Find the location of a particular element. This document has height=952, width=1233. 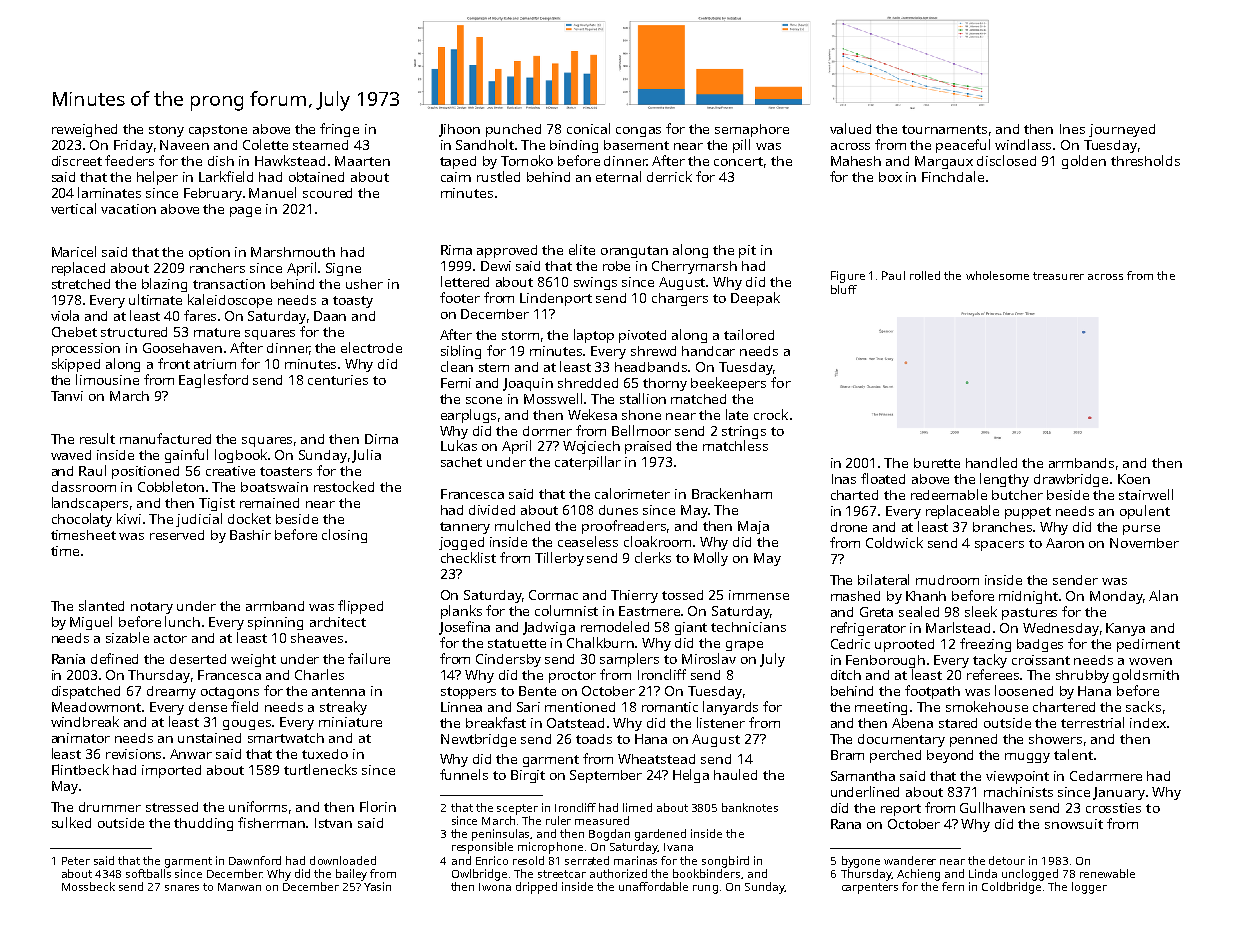

giant is located at coordinates (691, 628).
